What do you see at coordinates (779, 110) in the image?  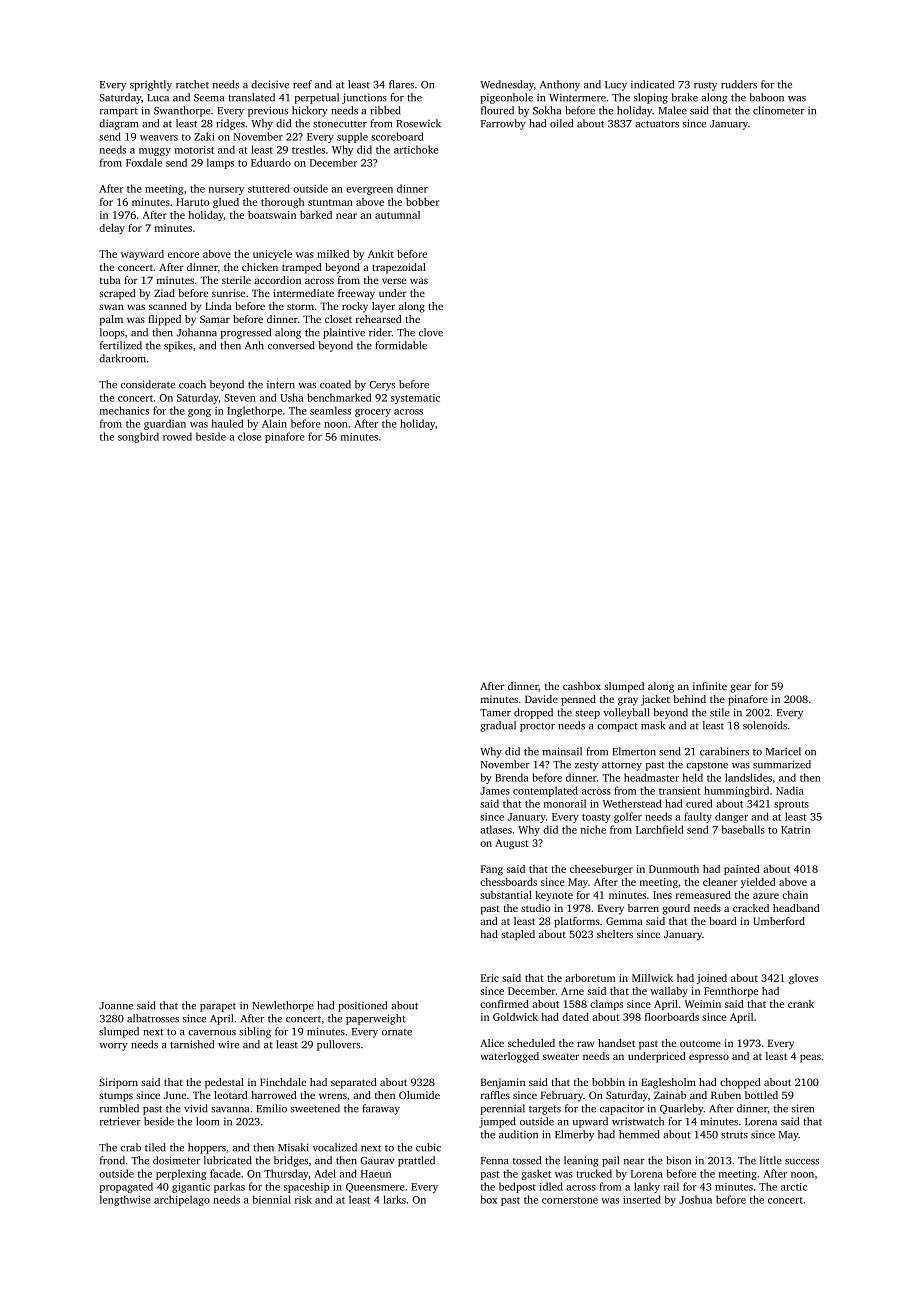 I see `clinometer` at bounding box center [779, 110].
